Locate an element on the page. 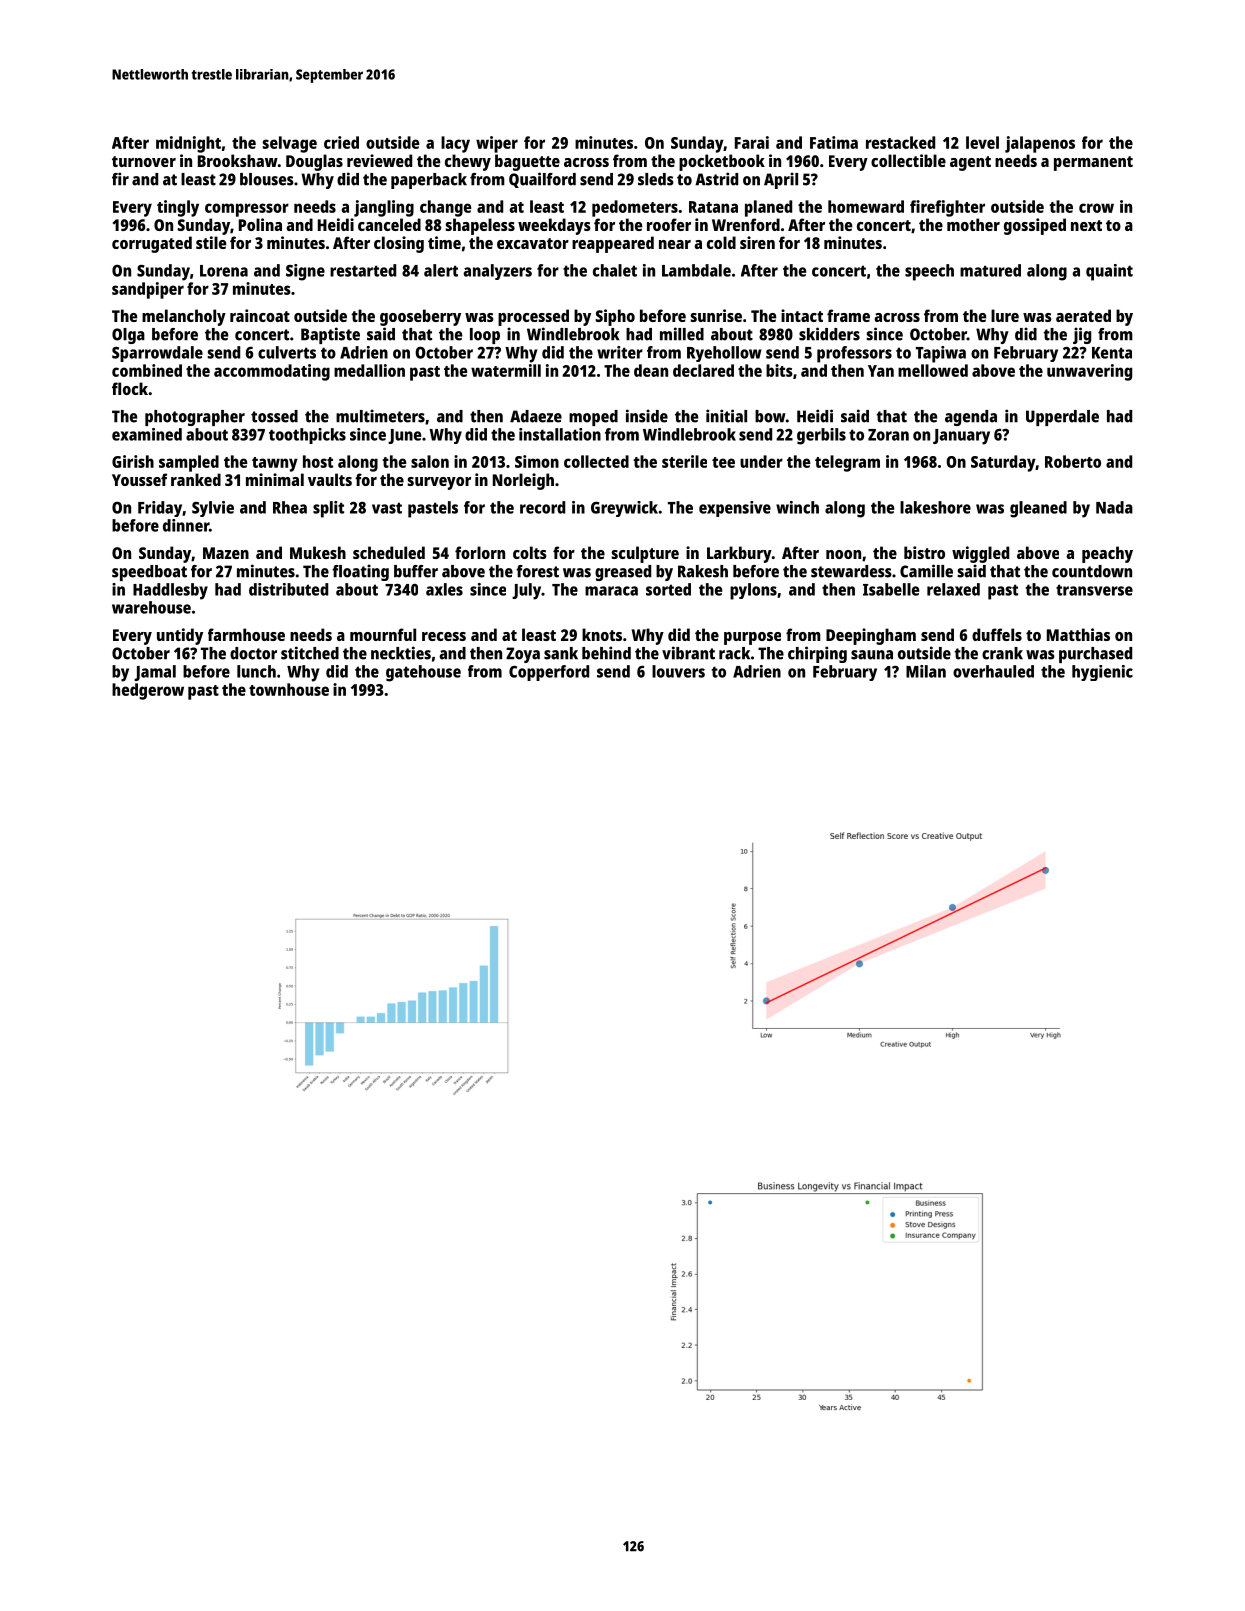 The width and height of the document is (1245, 1611). selvage is located at coordinates (289, 144).
